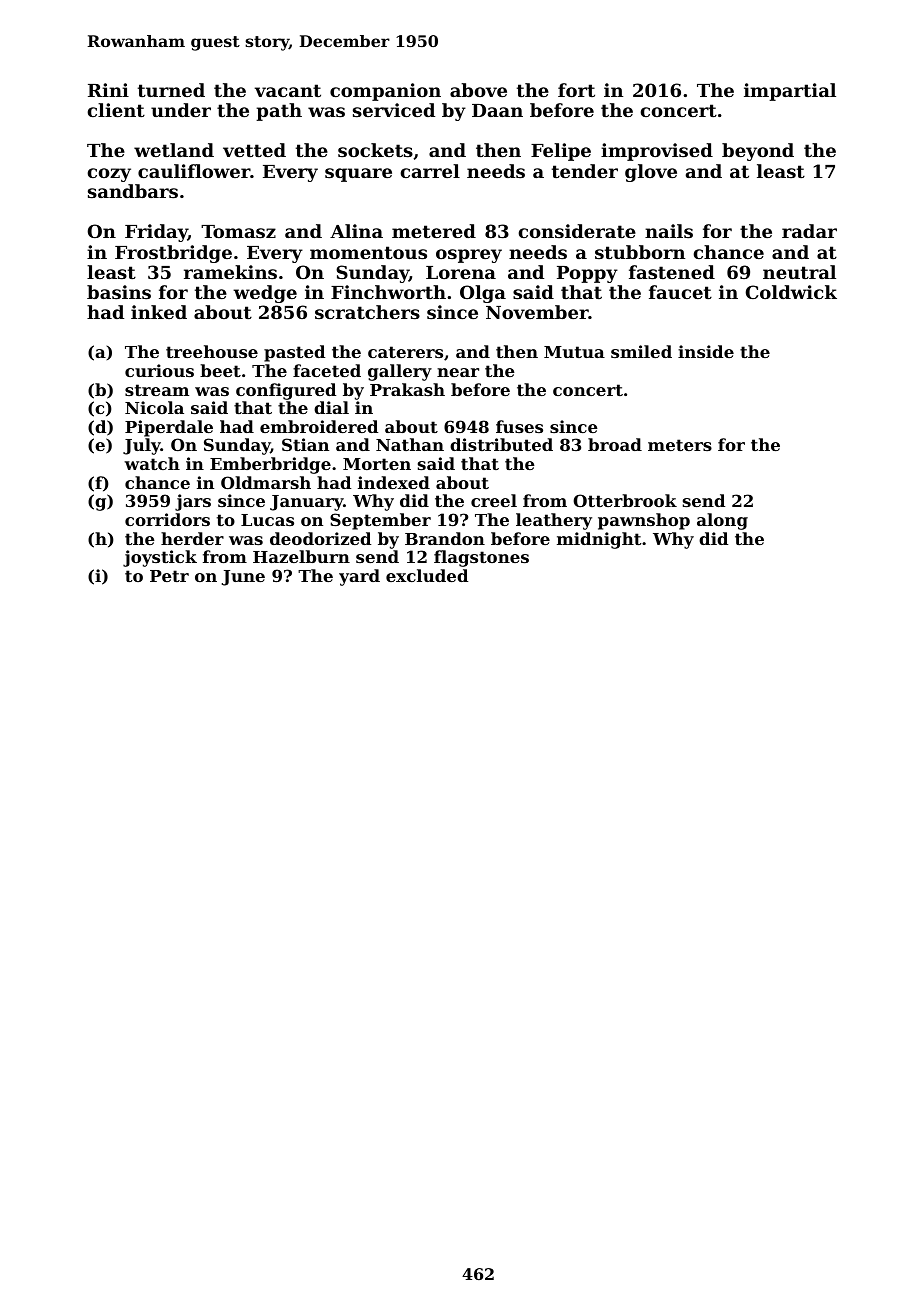 This page has width=924, height=1314. What do you see at coordinates (577, 231) in the page?
I see `considerate` at bounding box center [577, 231].
